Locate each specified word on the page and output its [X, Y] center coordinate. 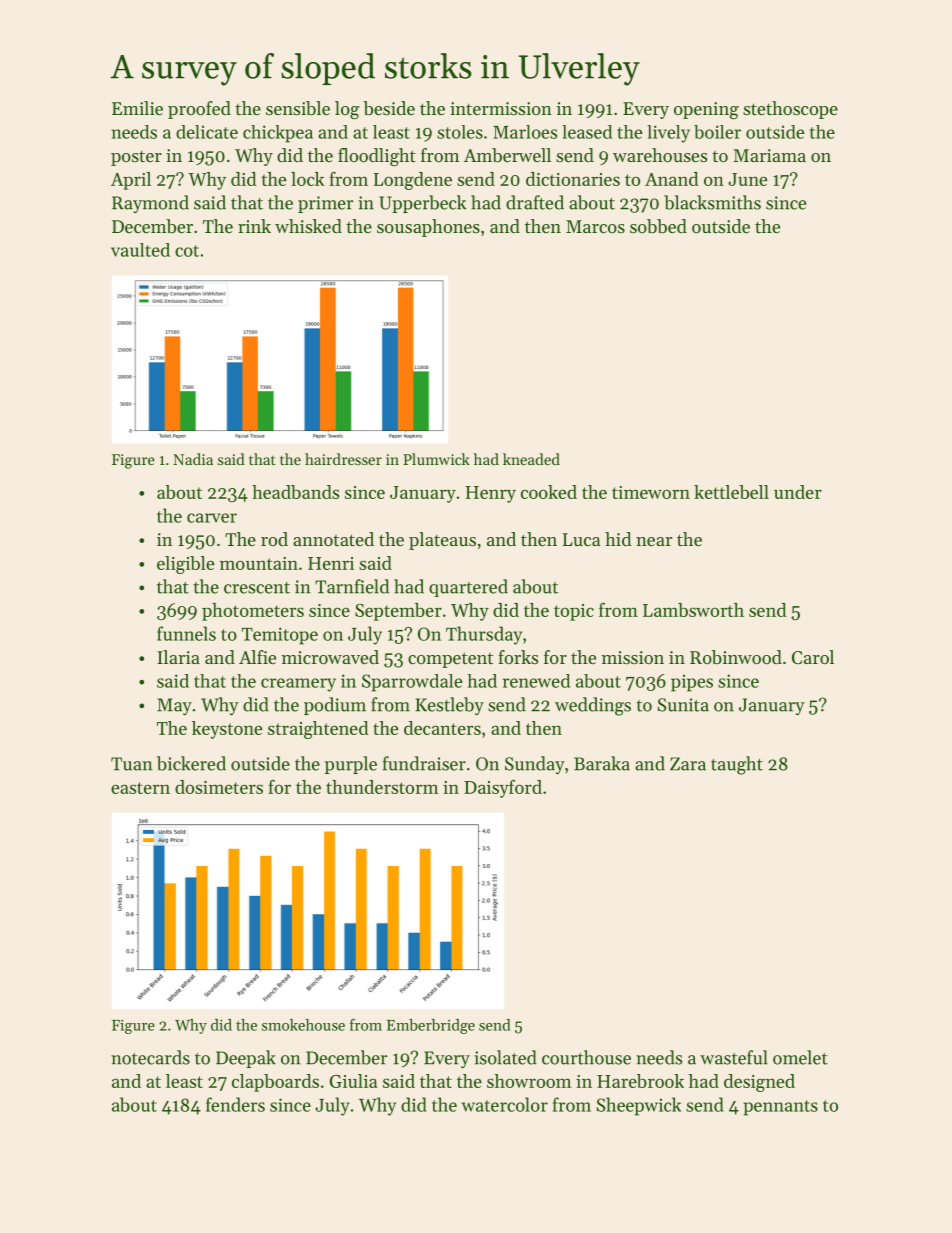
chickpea [278, 134]
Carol [813, 657]
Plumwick [436, 459]
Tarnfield [352, 586]
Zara [688, 764]
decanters [442, 728]
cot [187, 251]
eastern [140, 788]
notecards [150, 1057]
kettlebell [731, 492]
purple [351, 765]
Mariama [769, 155]
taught [737, 765]
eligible [185, 565]
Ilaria [178, 657]
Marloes [525, 132]
